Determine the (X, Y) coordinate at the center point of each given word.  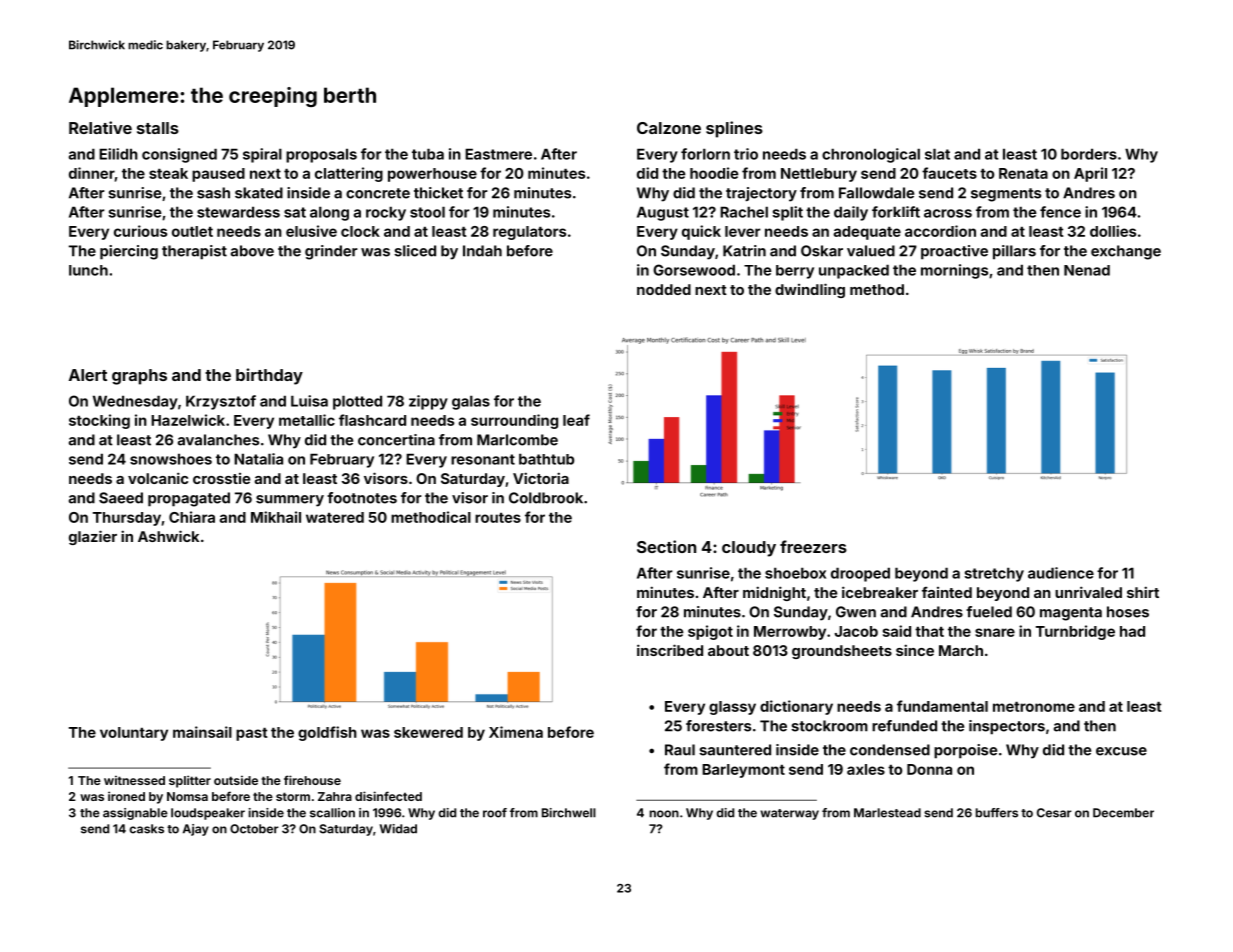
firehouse (312, 780)
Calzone (669, 128)
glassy (732, 708)
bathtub (546, 459)
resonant (483, 459)
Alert (88, 375)
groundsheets (842, 652)
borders (1089, 154)
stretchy (994, 574)
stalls (158, 128)
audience (1061, 573)
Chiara (192, 517)
